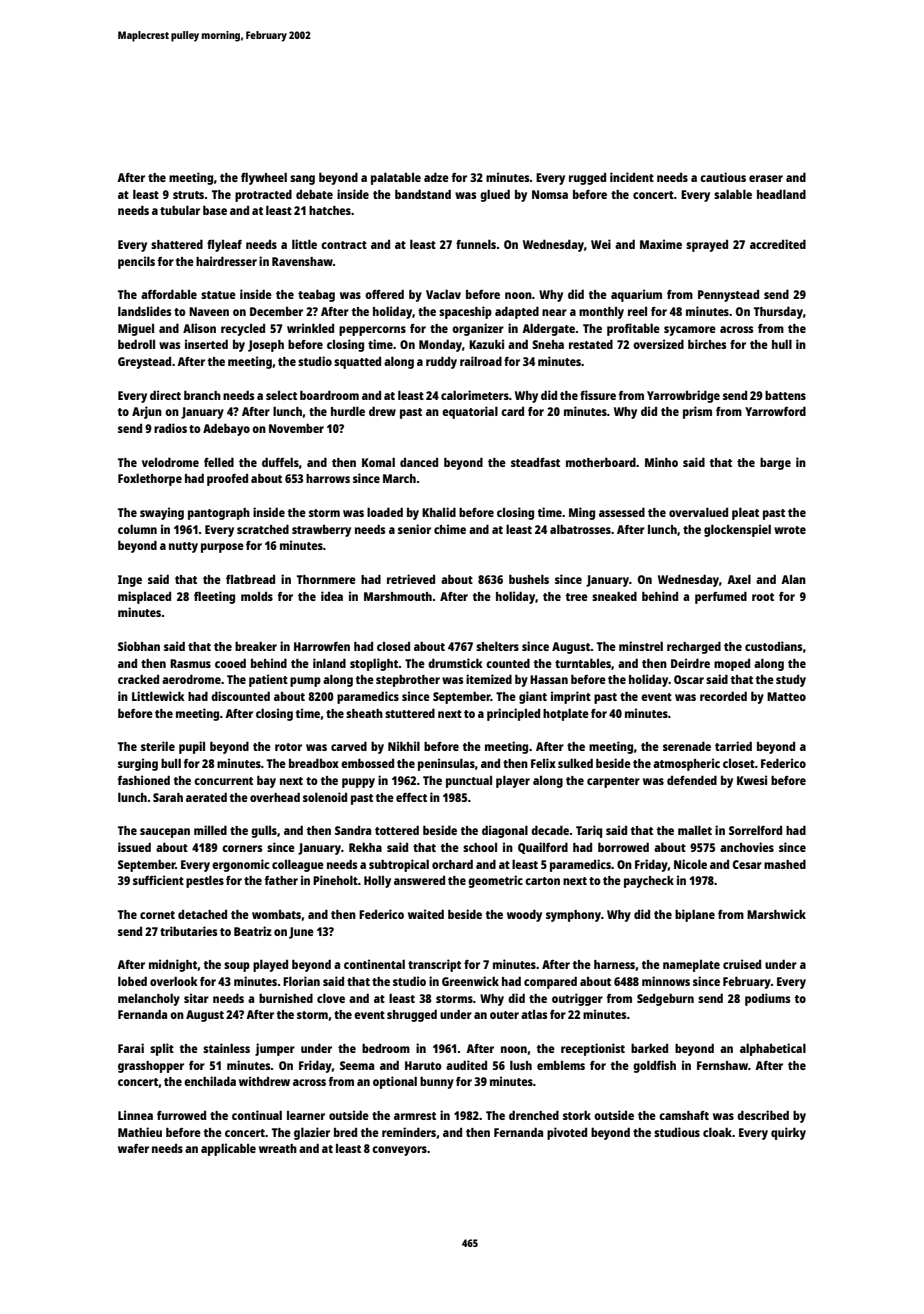 This screenshot has width=924, height=1314. What do you see at coordinates (266, 346) in the screenshot?
I see `Joseph` at bounding box center [266, 346].
